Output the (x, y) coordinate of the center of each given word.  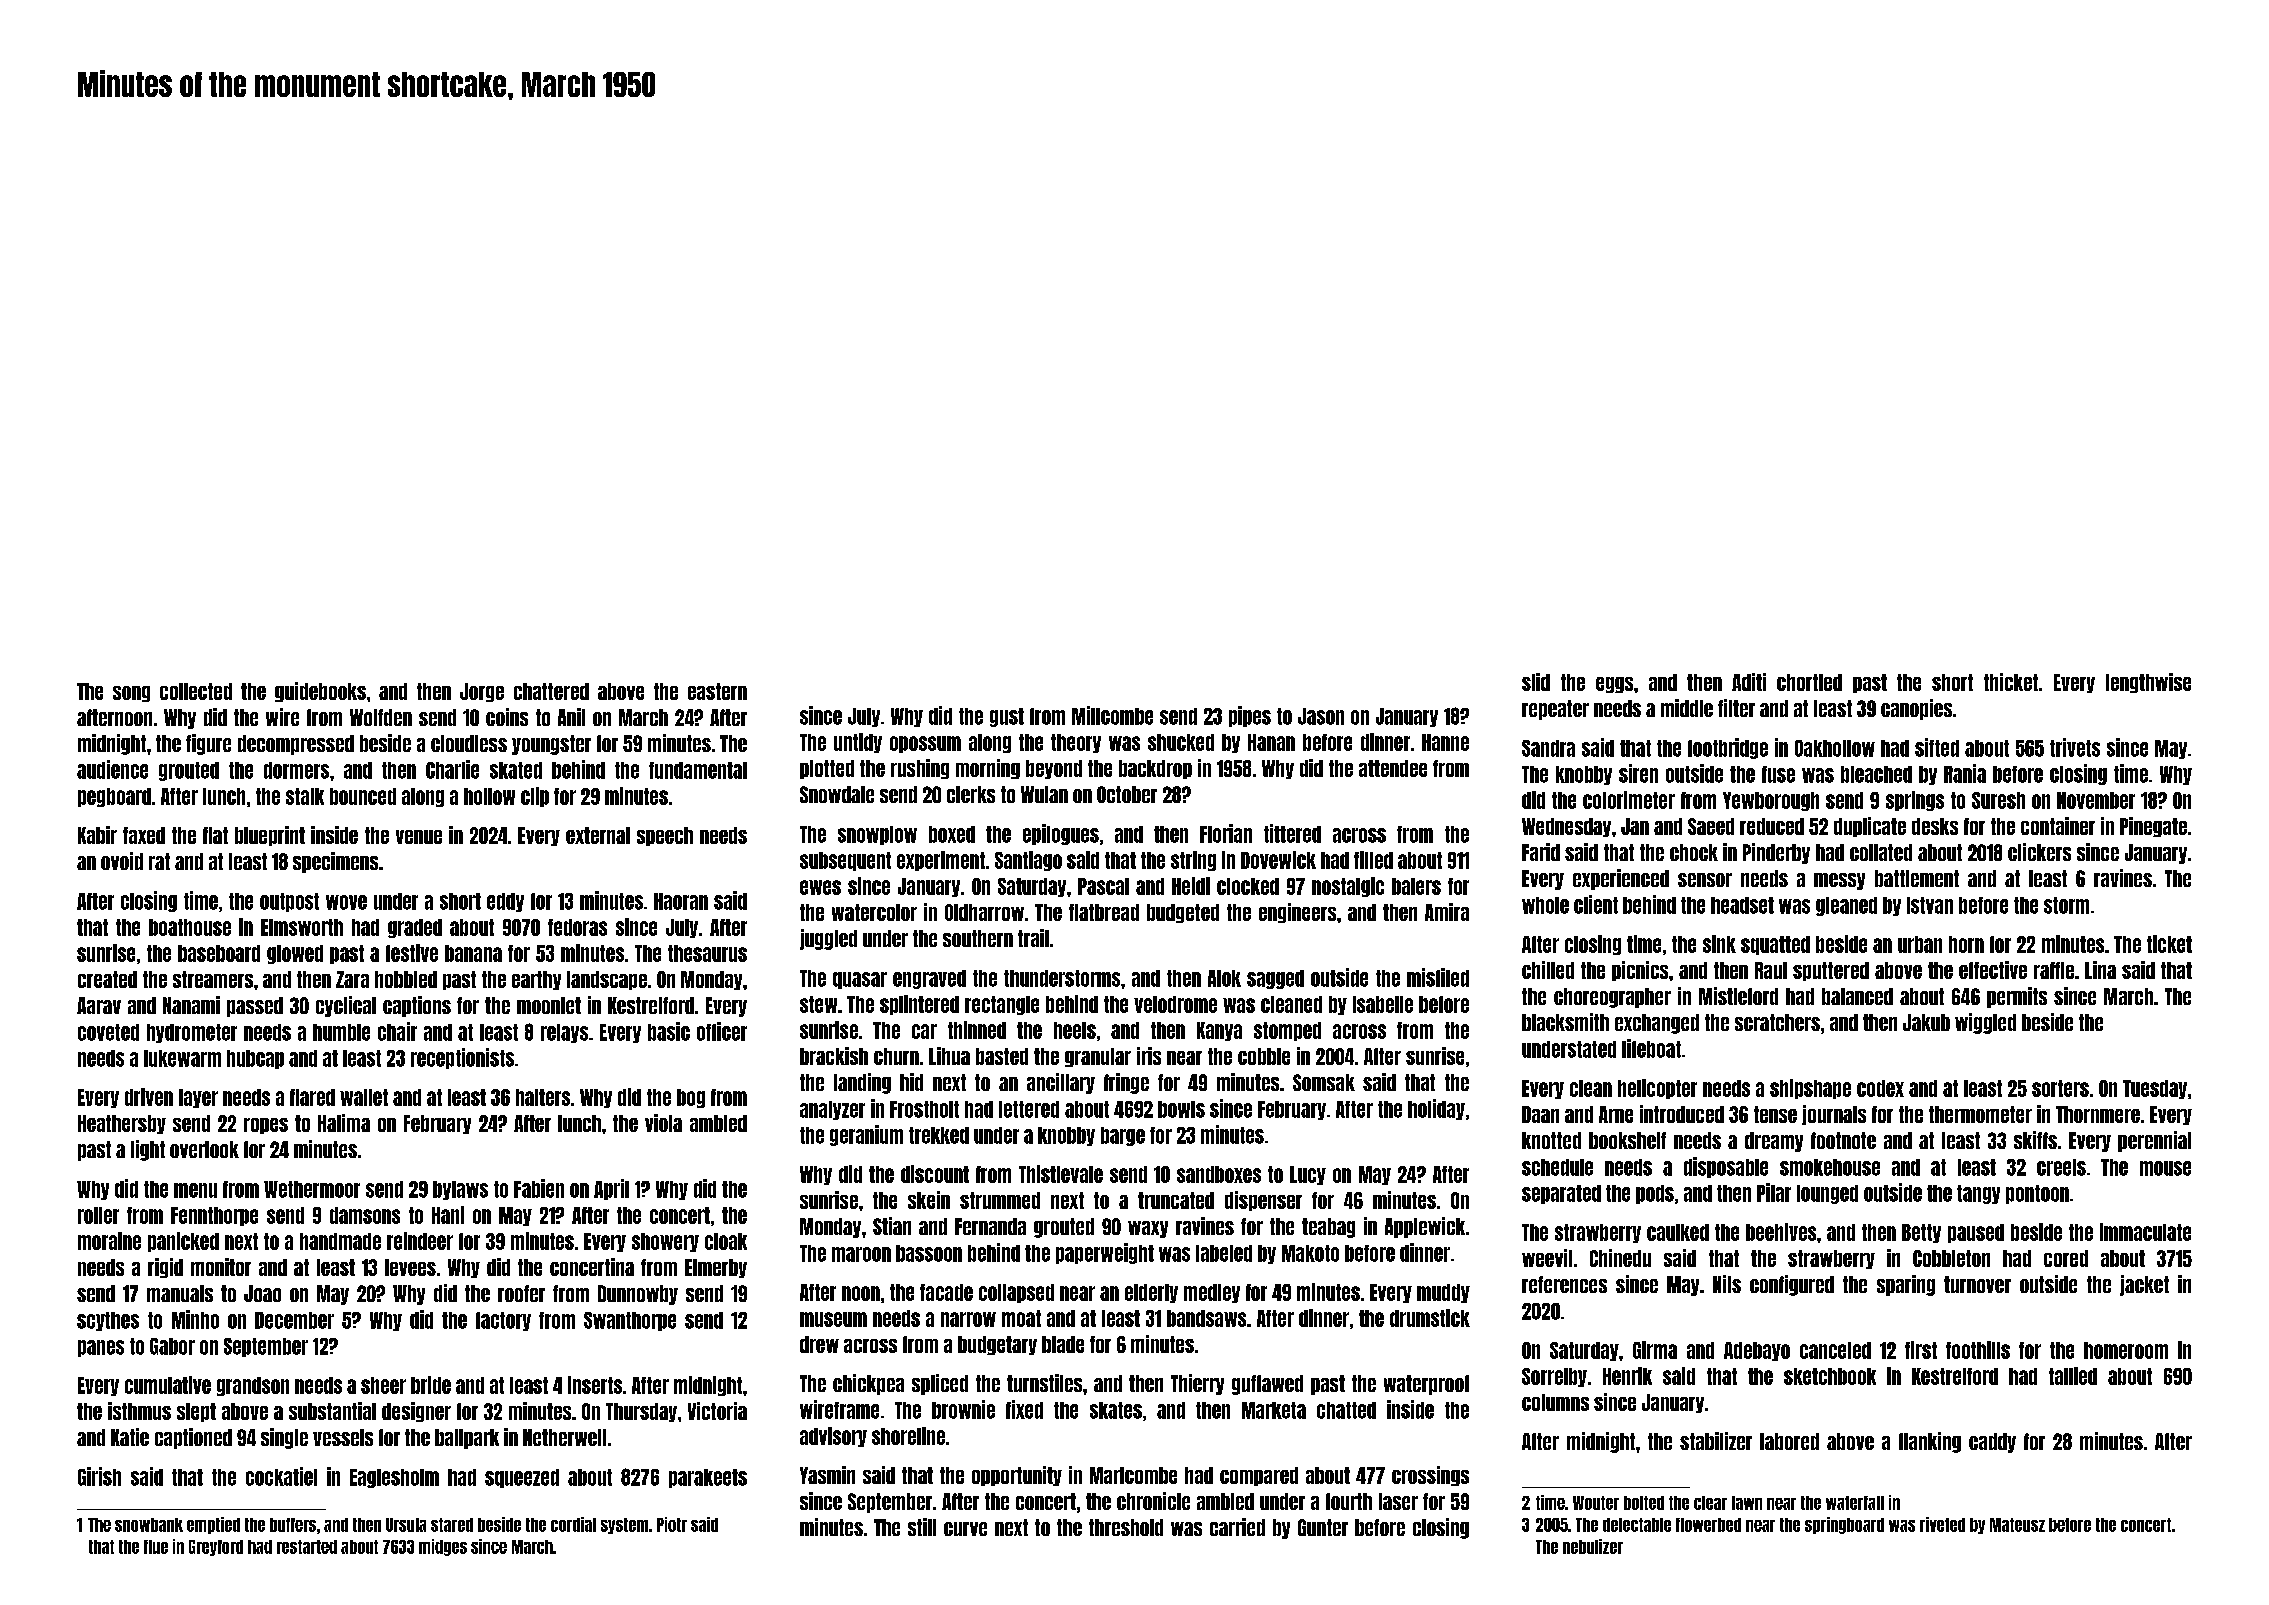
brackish (834, 1056)
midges (443, 1547)
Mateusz (2017, 1525)
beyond (1054, 769)
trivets (2075, 747)
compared (1259, 1476)
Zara (352, 979)
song (131, 694)
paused (1976, 1233)
